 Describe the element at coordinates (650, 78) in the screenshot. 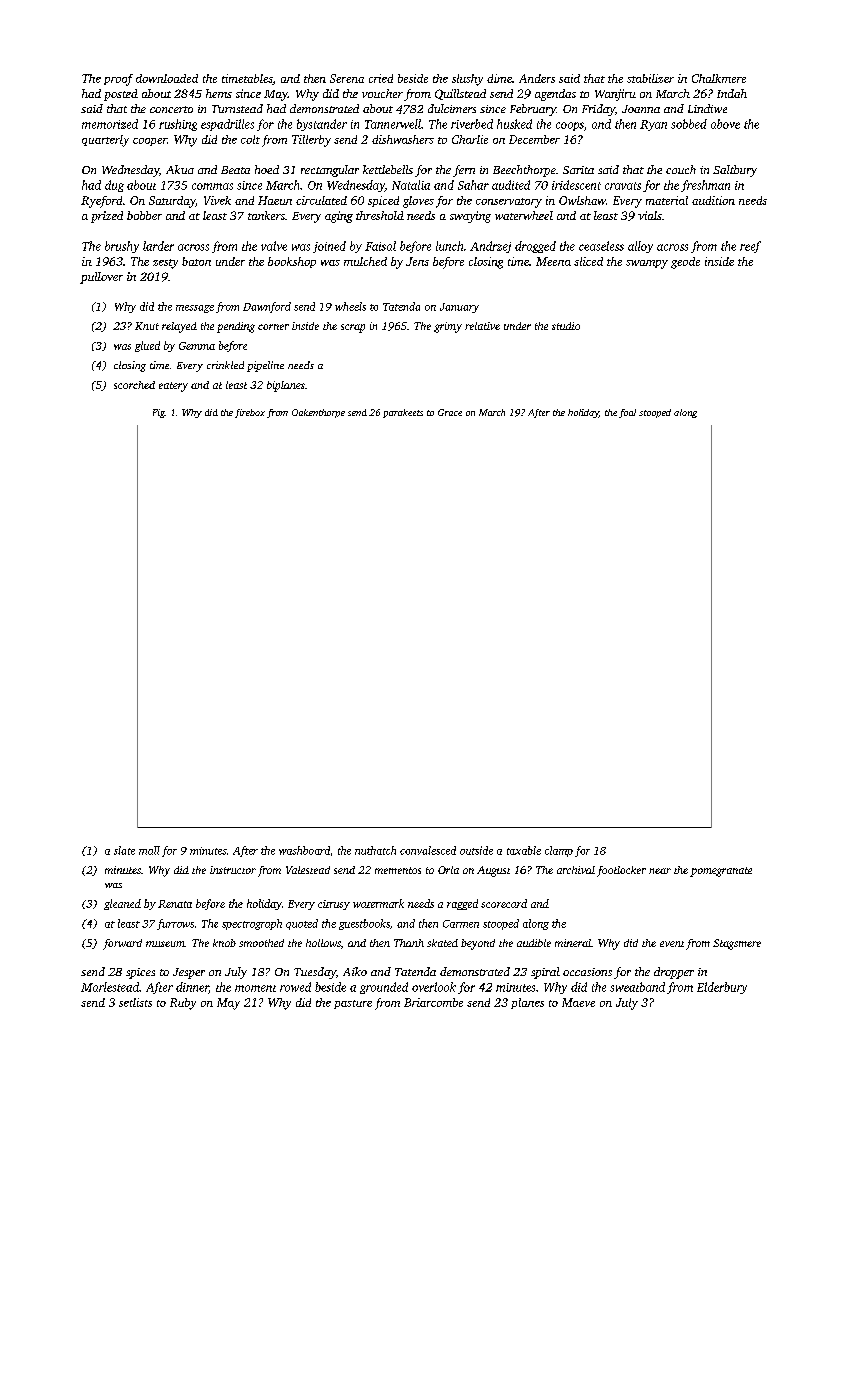

I see `stabilizer` at that location.
